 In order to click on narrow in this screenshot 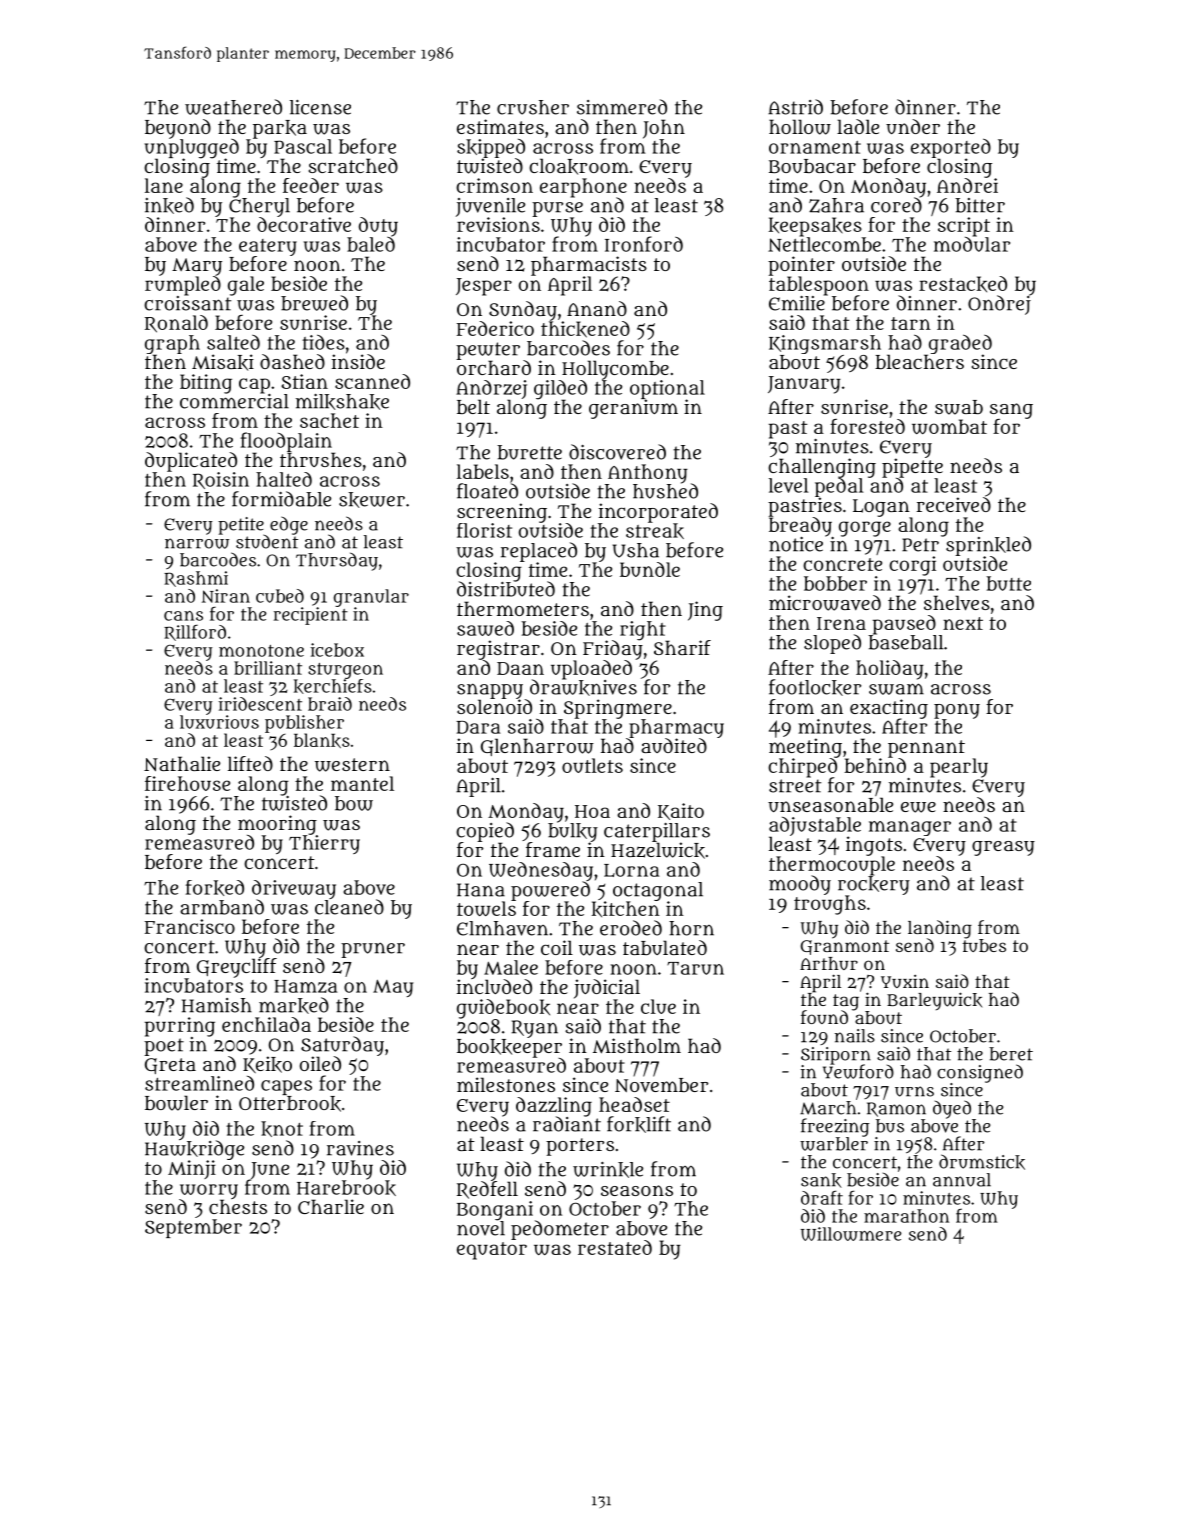, I will do `click(197, 543)`.
